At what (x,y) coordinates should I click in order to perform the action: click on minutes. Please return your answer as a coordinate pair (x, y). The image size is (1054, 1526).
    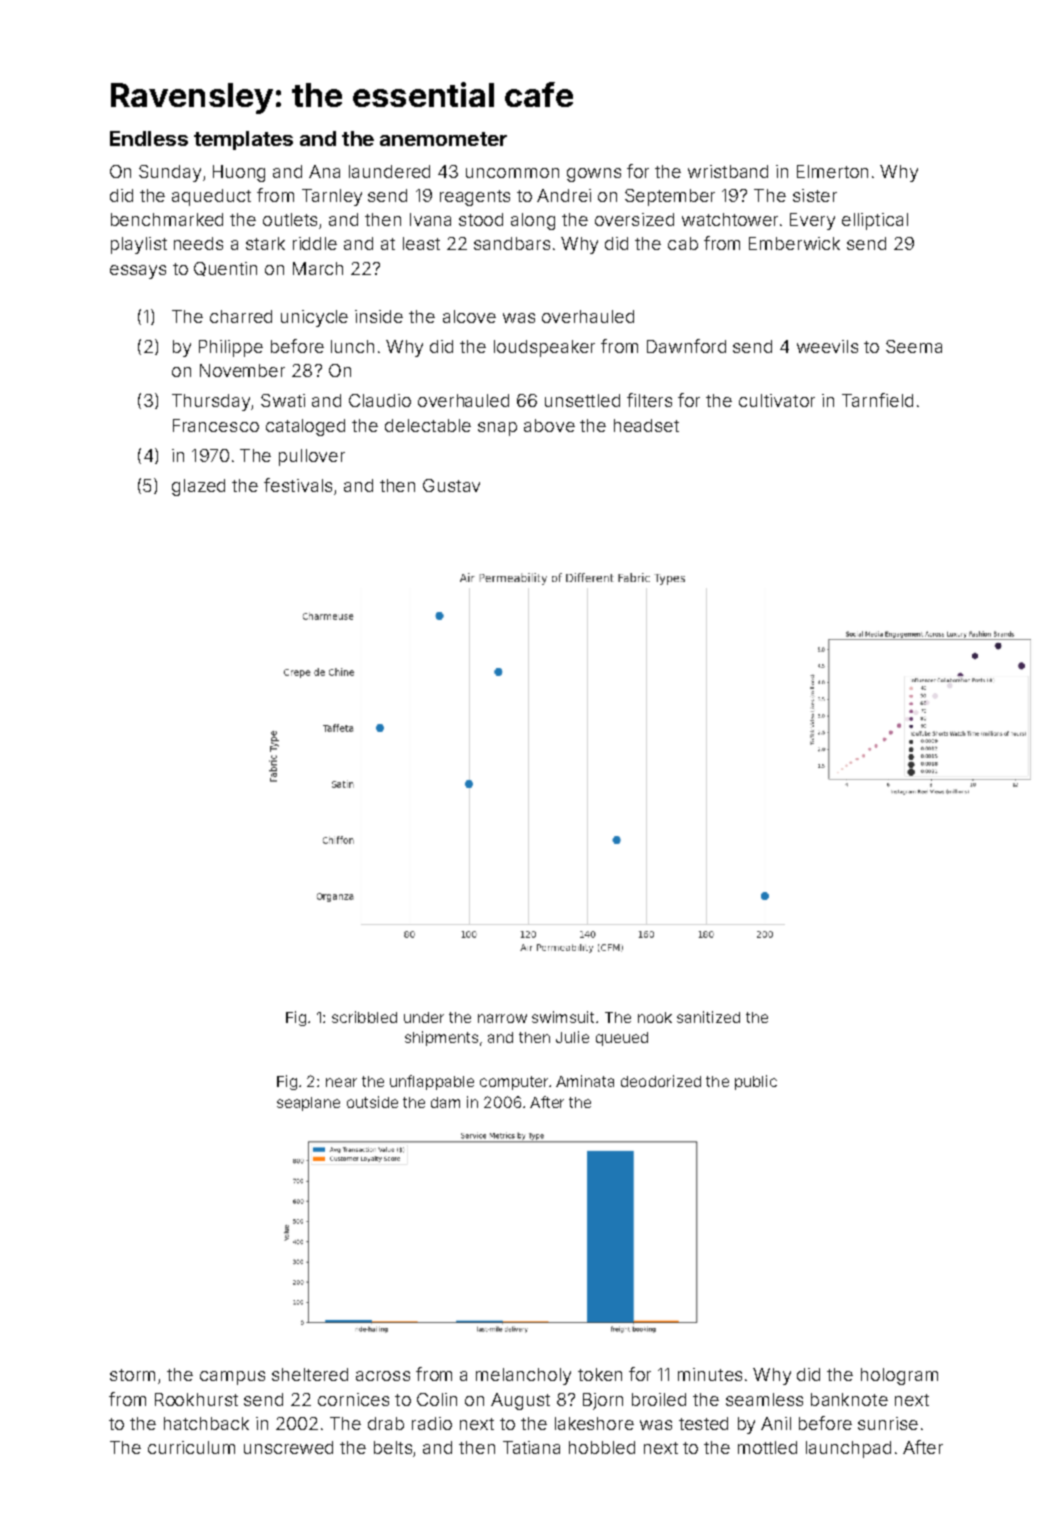
    Looking at the image, I should click on (710, 1374).
